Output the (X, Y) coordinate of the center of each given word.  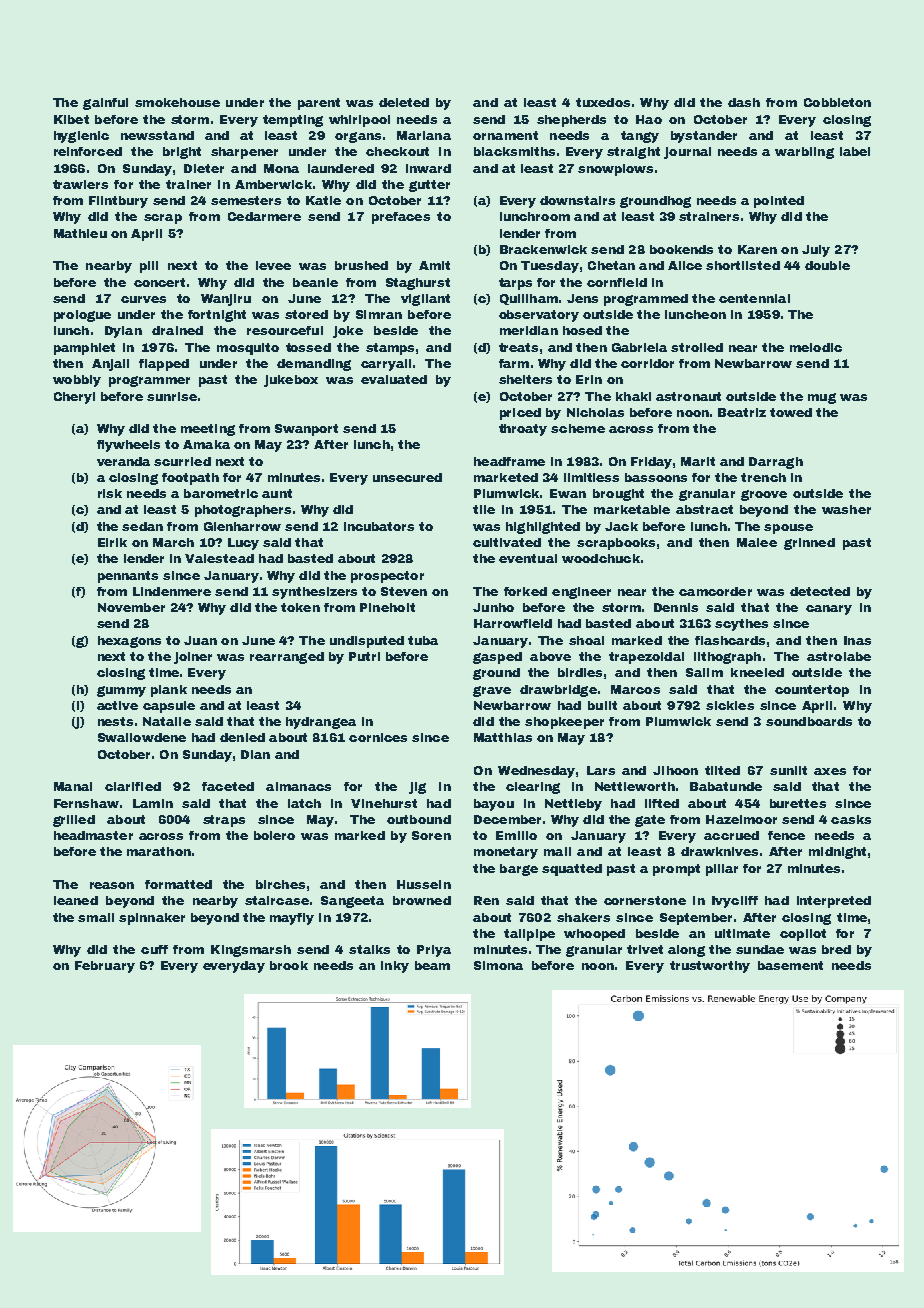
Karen (757, 249)
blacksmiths (514, 151)
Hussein (424, 884)
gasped (497, 658)
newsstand (157, 135)
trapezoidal (646, 658)
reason (112, 885)
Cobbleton (837, 102)
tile (484, 509)
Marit (698, 461)
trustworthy (710, 967)
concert (159, 282)
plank (169, 691)
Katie (323, 200)
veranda (123, 461)
